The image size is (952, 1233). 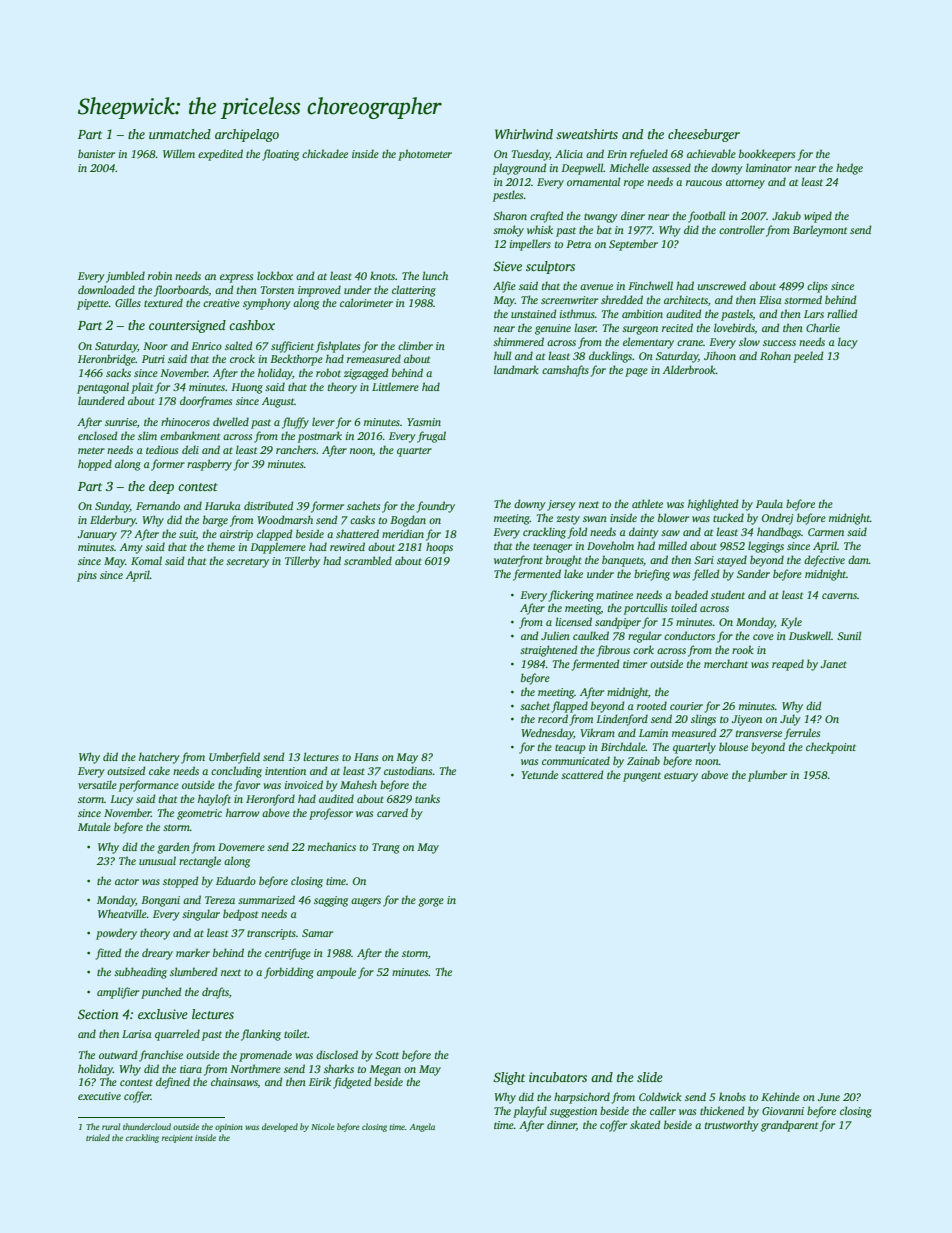 What do you see at coordinates (789, 1126) in the screenshot?
I see `grandparent` at bounding box center [789, 1126].
